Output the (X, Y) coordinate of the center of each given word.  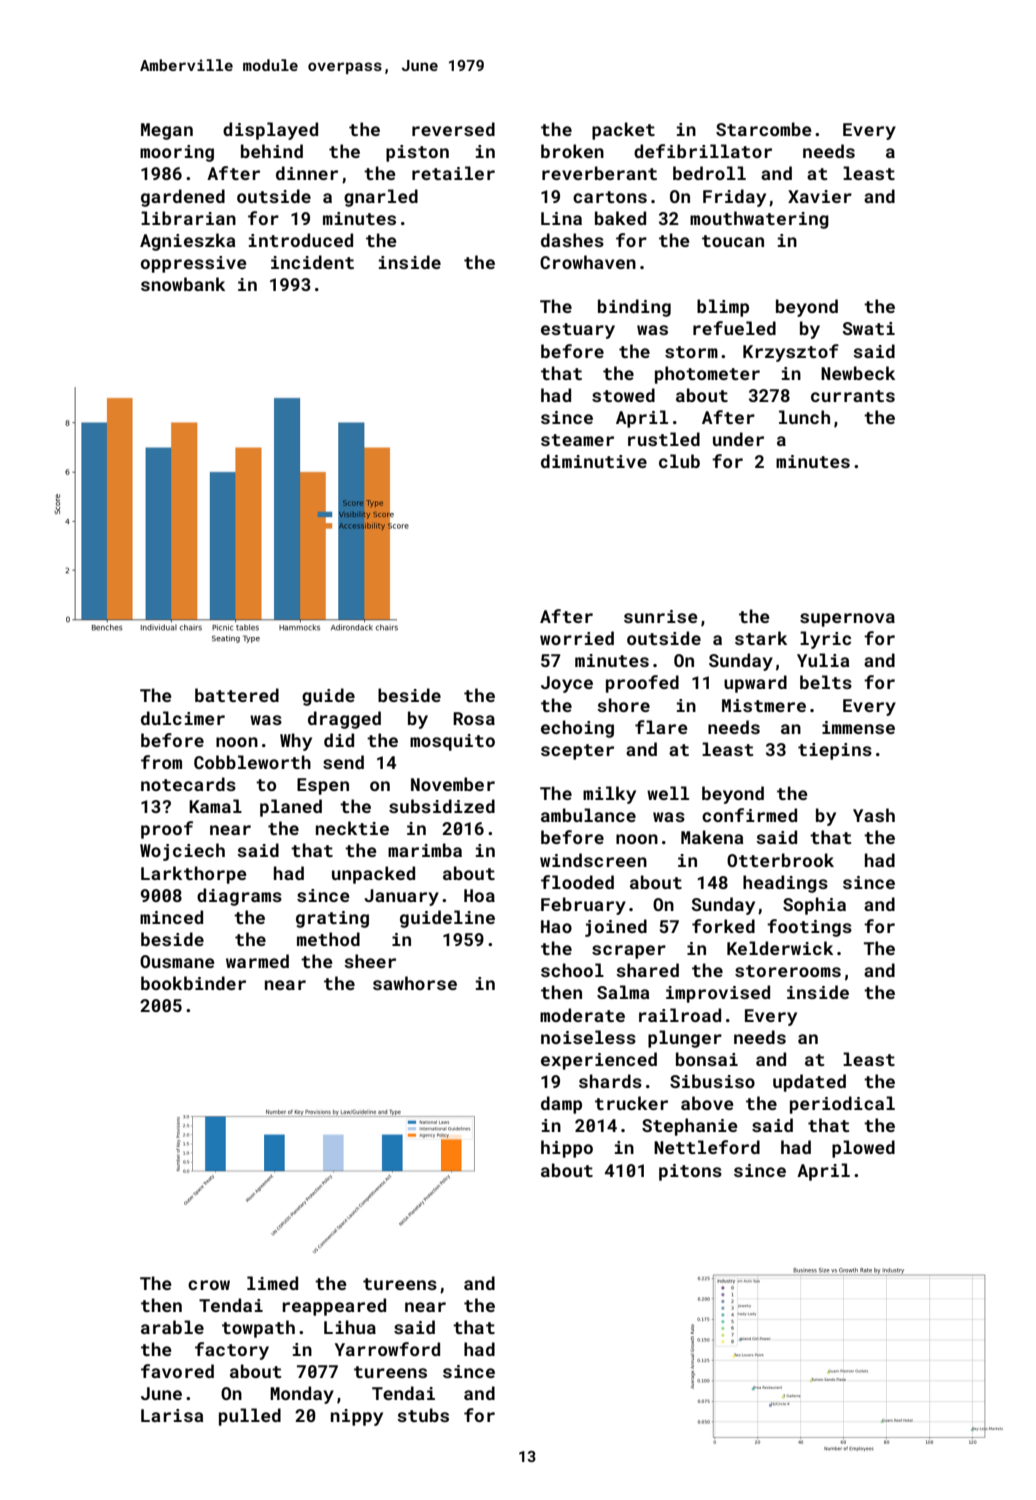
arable (172, 1327)
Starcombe (764, 129)
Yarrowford (387, 1349)
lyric (825, 640)
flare (661, 727)
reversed (453, 129)
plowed (863, 1149)
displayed (270, 131)
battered (237, 695)
